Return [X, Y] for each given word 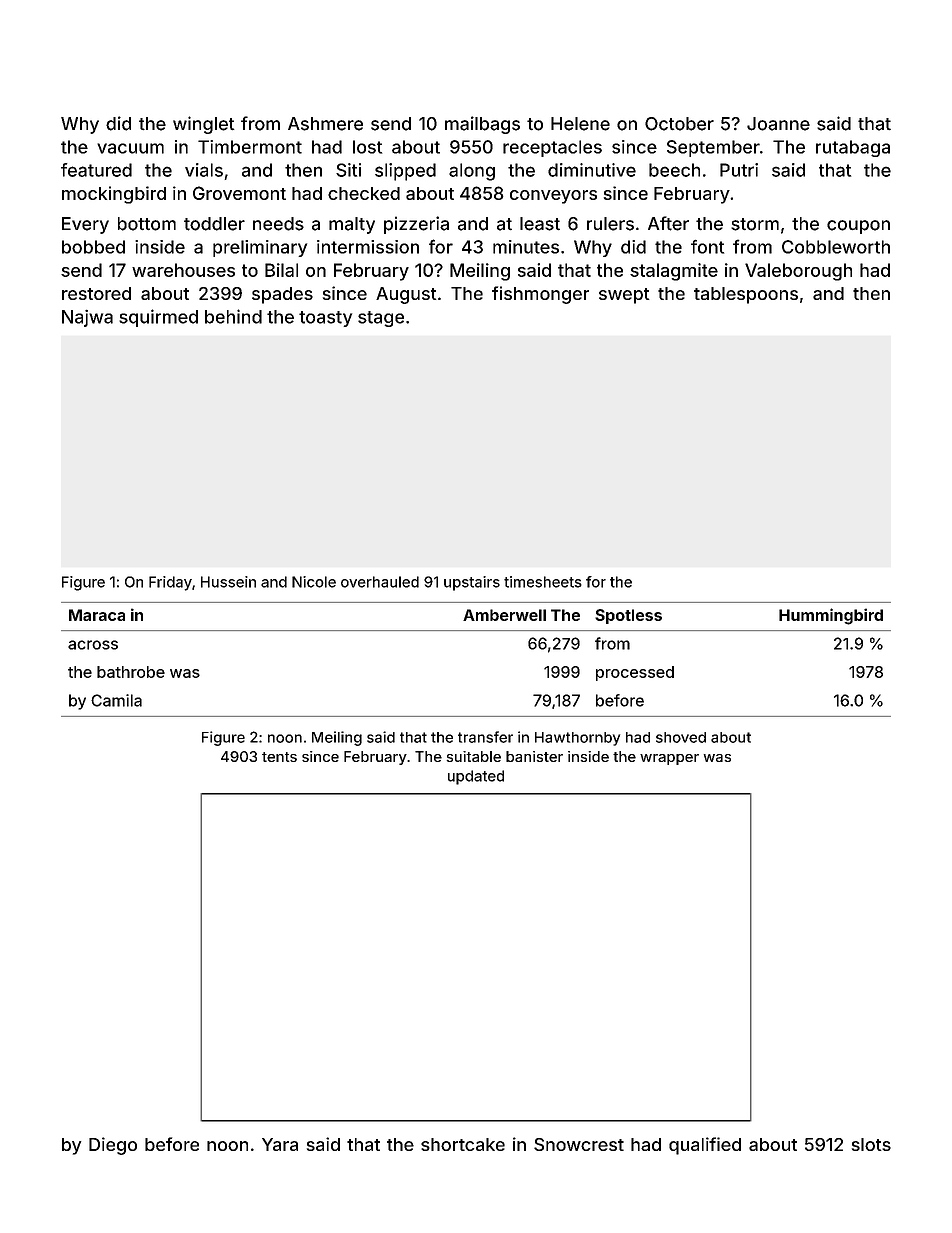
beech [674, 170]
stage [381, 319]
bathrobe [131, 672]
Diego [113, 1146]
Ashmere [325, 124]
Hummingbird [831, 616]
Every [85, 225]
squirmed [158, 318]
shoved [681, 737]
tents [279, 757]
